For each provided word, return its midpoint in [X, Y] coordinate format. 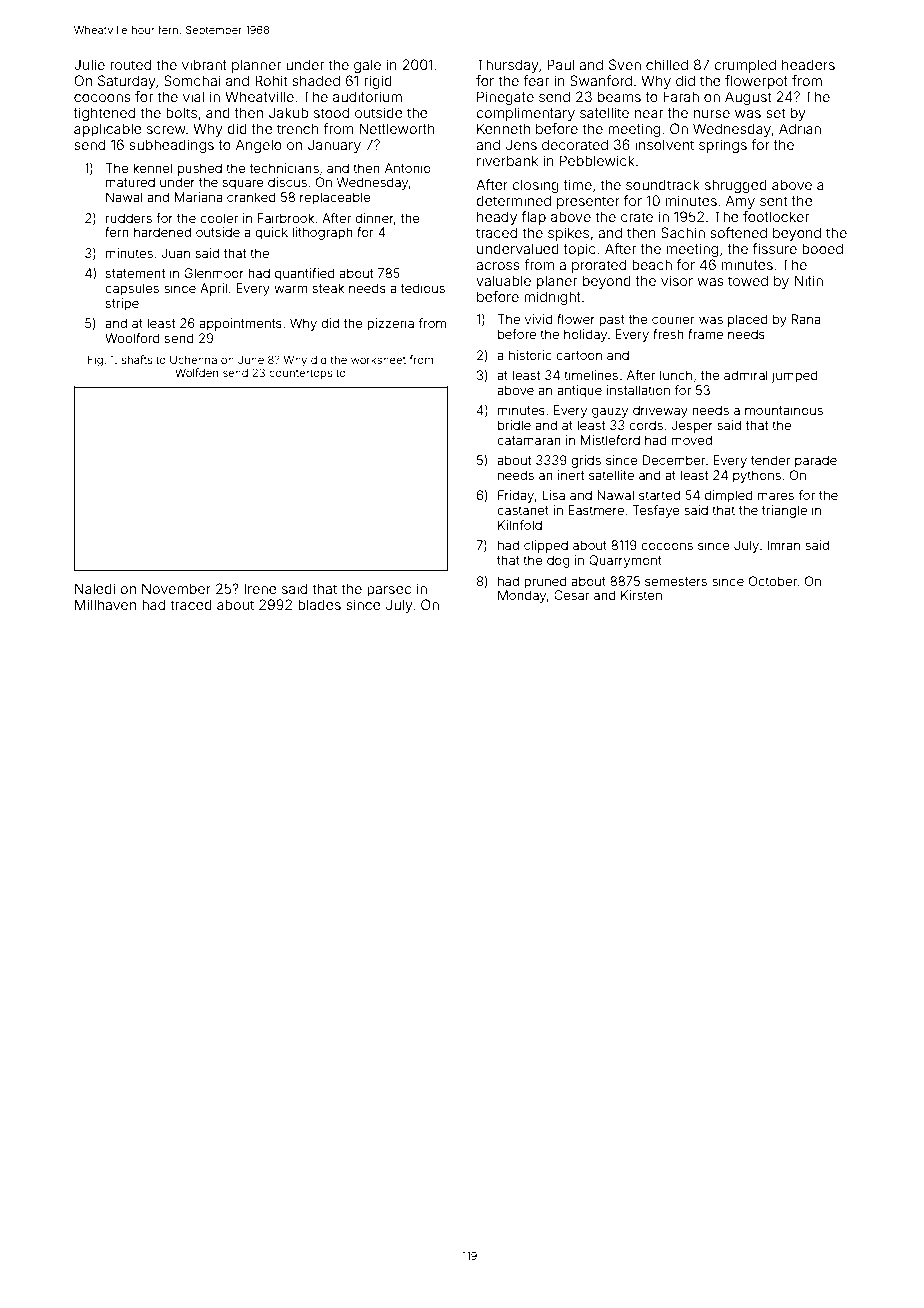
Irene [260, 588]
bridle [514, 425]
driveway [660, 411]
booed [822, 248]
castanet [523, 510]
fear [536, 80]
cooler [219, 218]
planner [256, 66]
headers [808, 64]
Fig [95, 361]
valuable [503, 280]
